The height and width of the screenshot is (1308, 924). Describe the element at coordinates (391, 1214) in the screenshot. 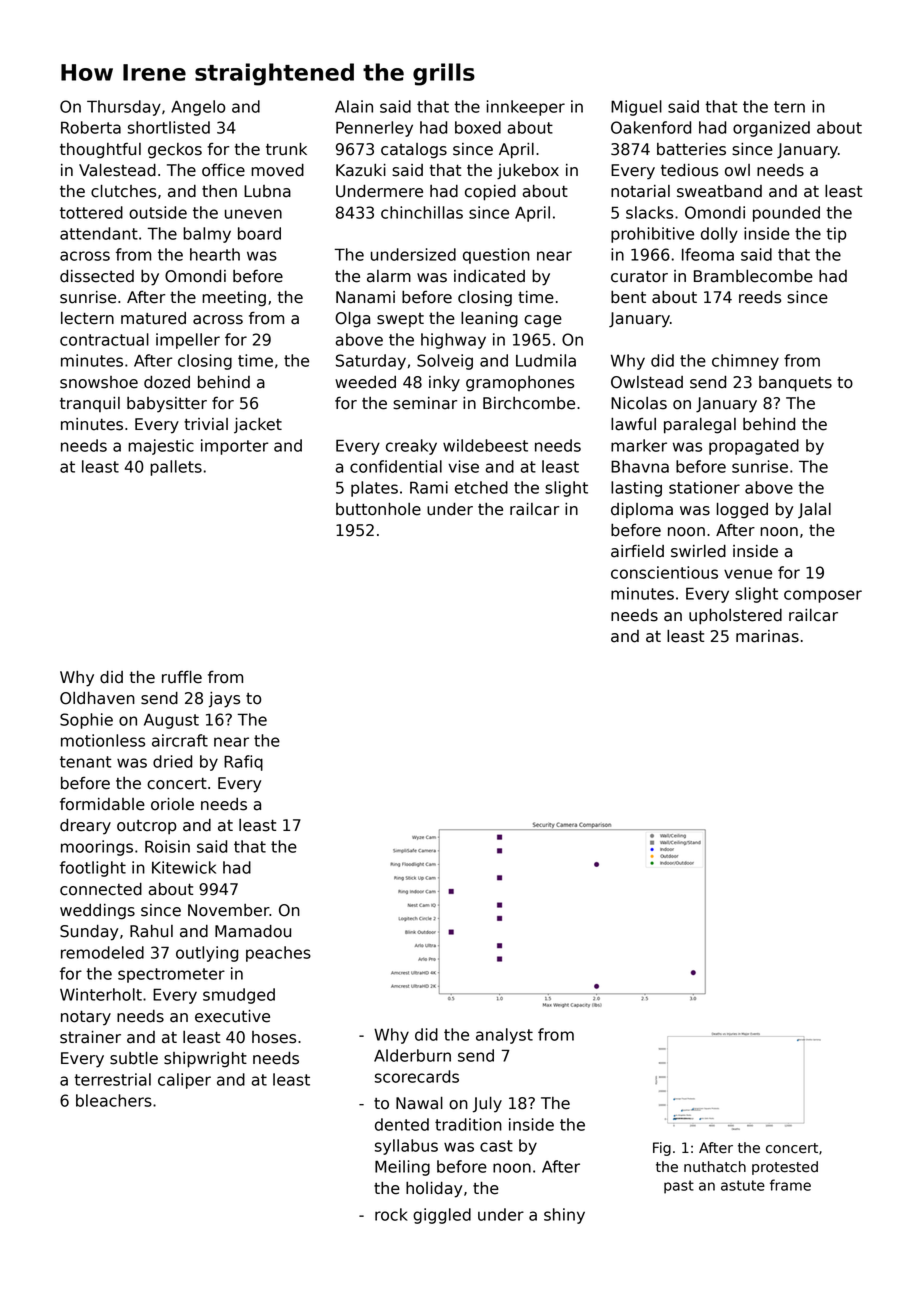

I see `rock` at that location.
